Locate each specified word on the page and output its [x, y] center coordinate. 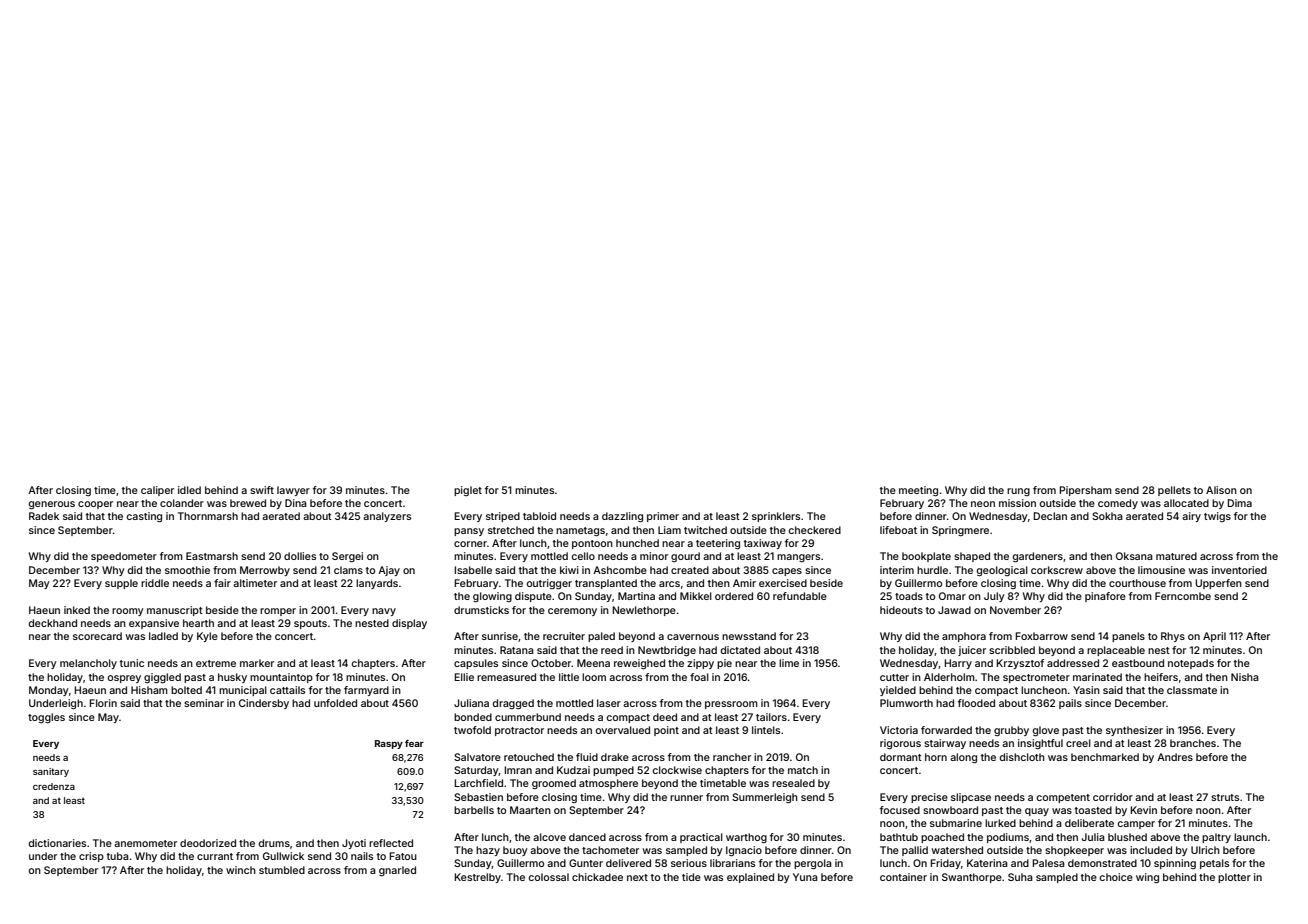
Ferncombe [1183, 596]
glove [1046, 731]
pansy [469, 532]
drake [615, 757]
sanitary [51, 772]
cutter [894, 677]
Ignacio [744, 851]
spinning [1175, 864]
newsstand [749, 636]
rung [1018, 492]
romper [278, 612]
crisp [91, 857]
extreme [216, 663]
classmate [1192, 690]
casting [144, 517]
